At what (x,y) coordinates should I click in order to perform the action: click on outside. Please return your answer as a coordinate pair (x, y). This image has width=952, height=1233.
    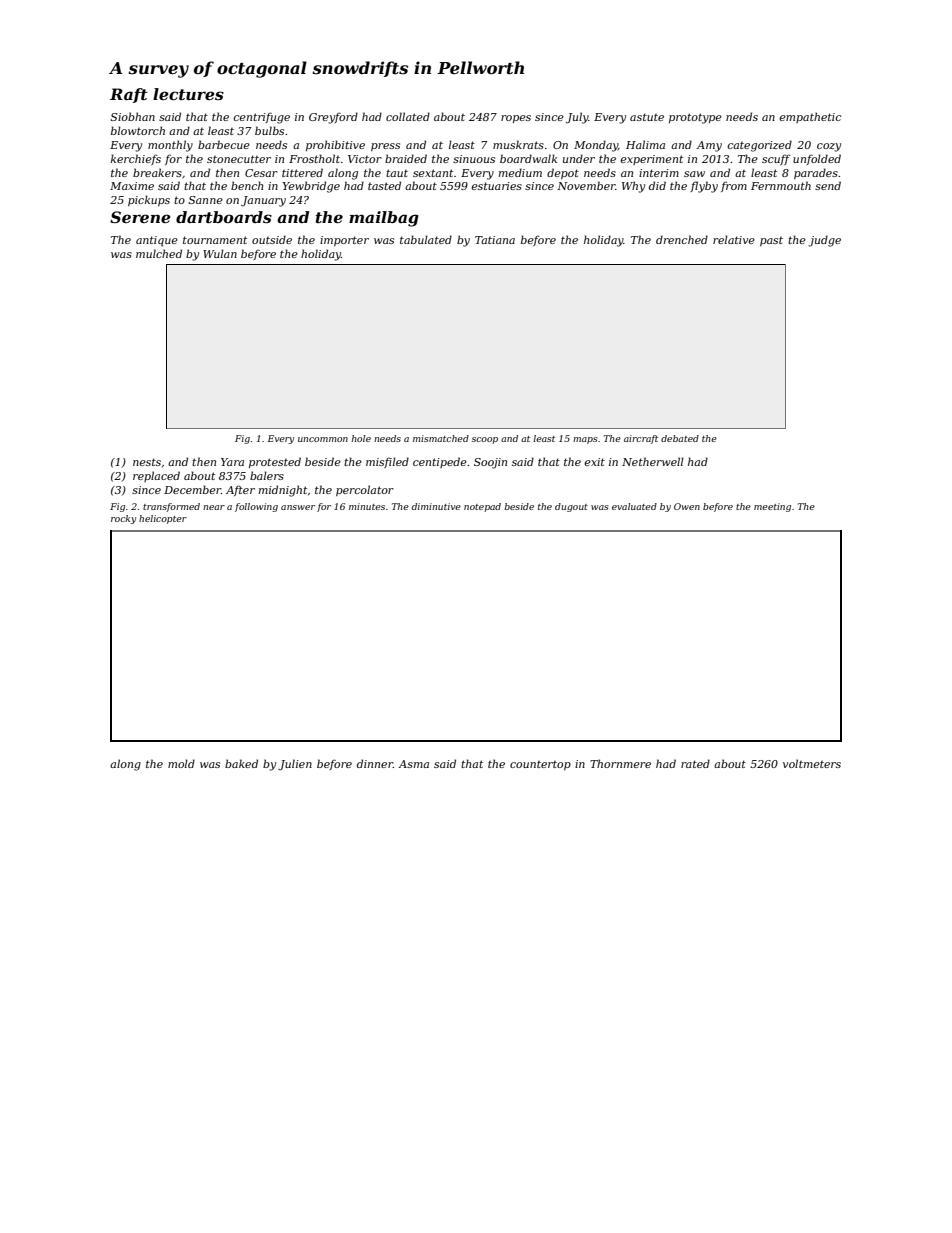
    Looking at the image, I should click on (272, 239).
